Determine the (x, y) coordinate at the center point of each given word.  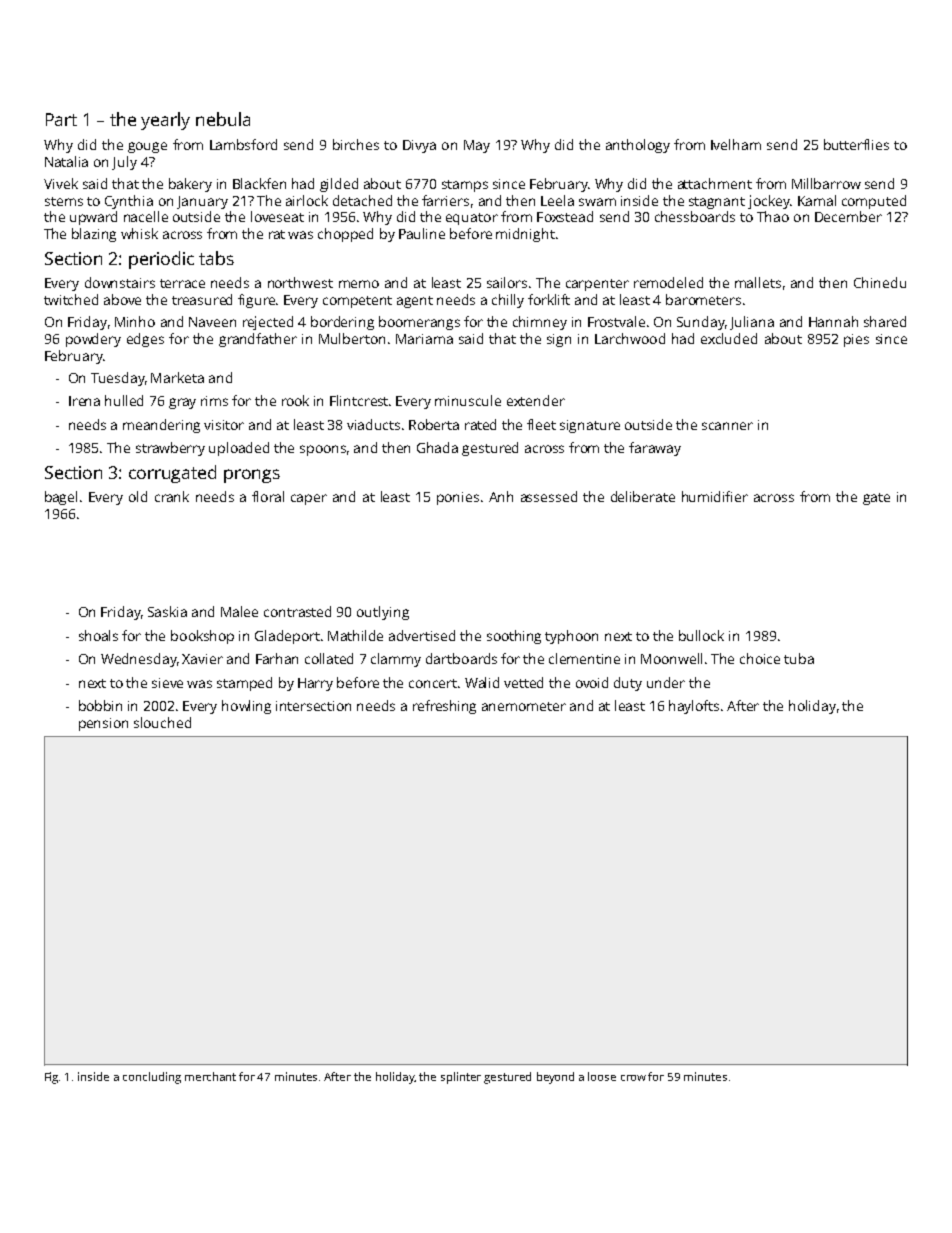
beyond (555, 1078)
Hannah (833, 321)
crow (633, 1078)
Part (61, 119)
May (477, 146)
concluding (152, 1078)
